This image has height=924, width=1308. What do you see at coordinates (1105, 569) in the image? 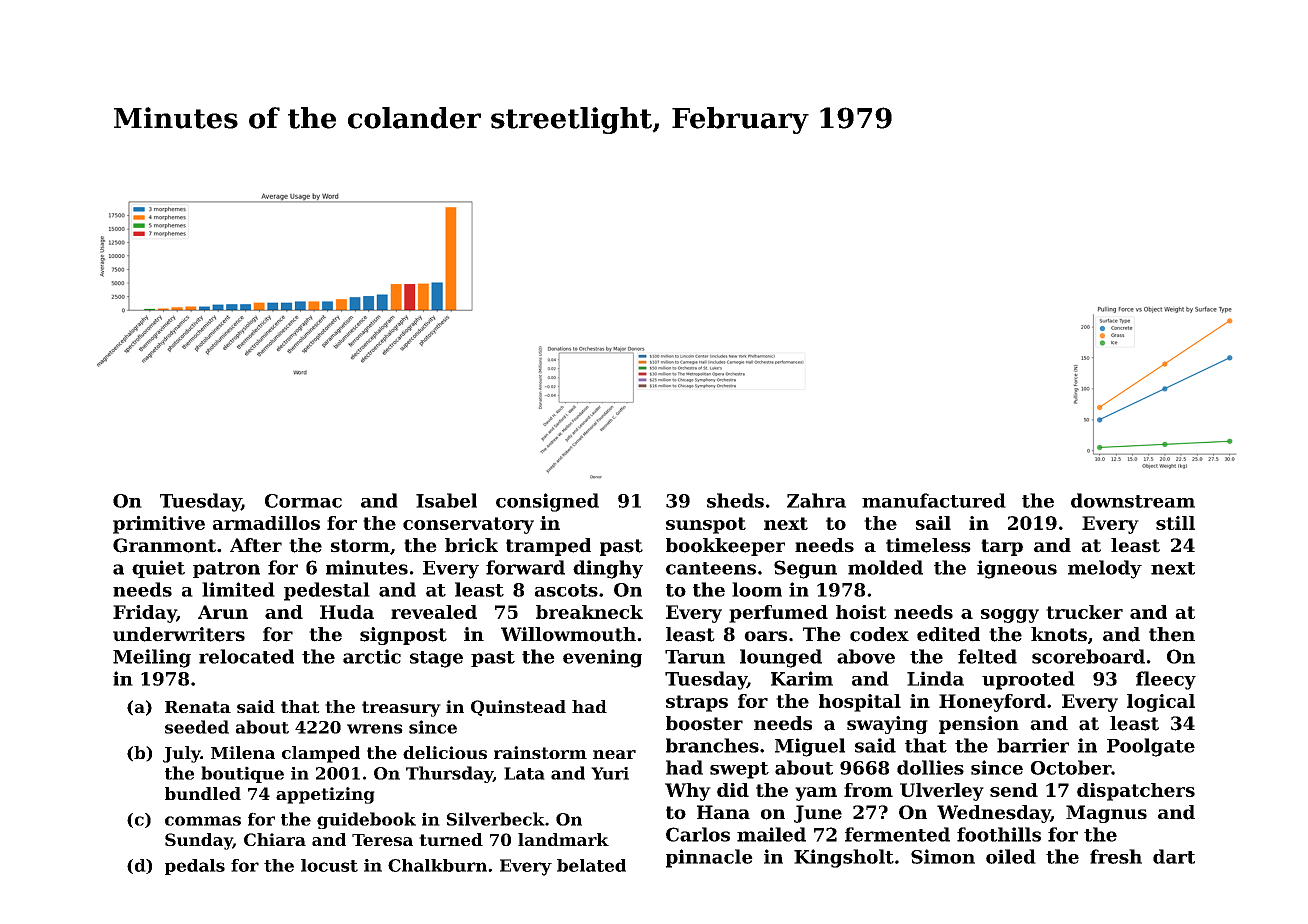
I see `melody` at bounding box center [1105, 569].
